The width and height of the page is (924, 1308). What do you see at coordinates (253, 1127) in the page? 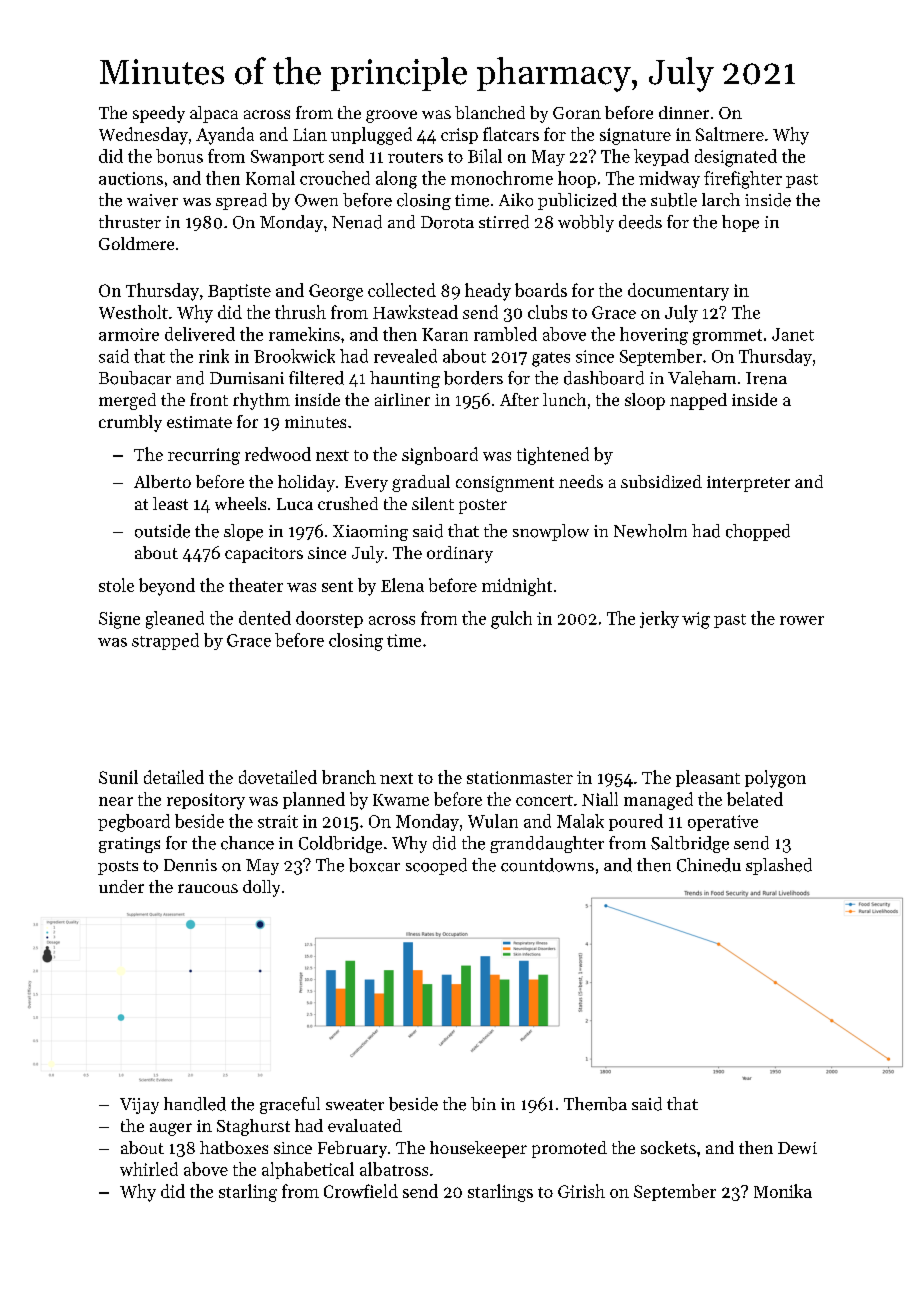
I see `Staghurst` at bounding box center [253, 1127].
